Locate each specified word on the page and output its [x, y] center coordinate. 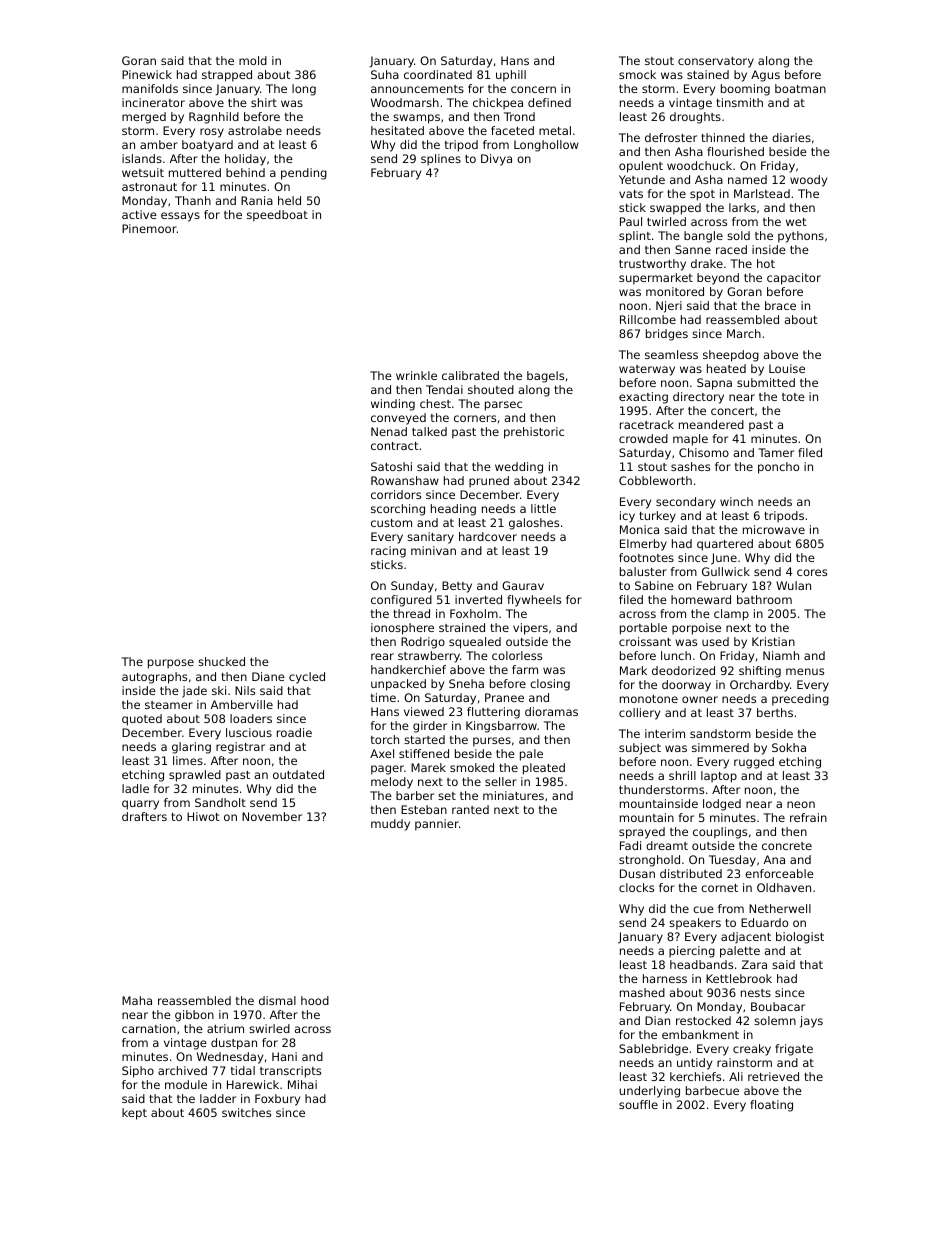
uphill [511, 76]
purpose [171, 664]
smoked [472, 767]
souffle [638, 1104]
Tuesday [732, 861]
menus [805, 671]
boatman [800, 88]
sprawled [195, 776]
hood [315, 1000]
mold [253, 60]
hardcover [488, 536]
